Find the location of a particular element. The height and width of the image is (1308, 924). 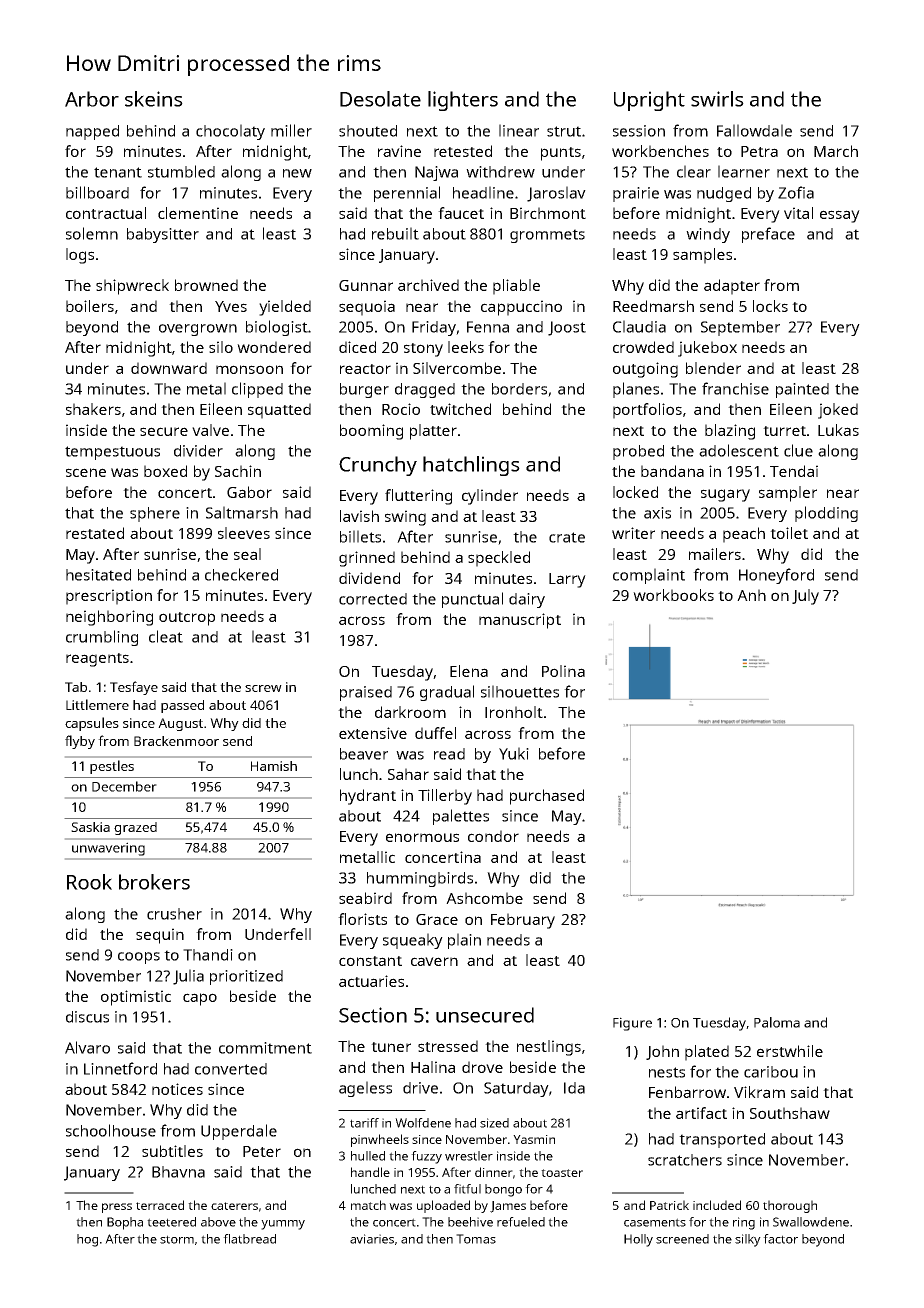

Honeyford is located at coordinates (776, 576).
